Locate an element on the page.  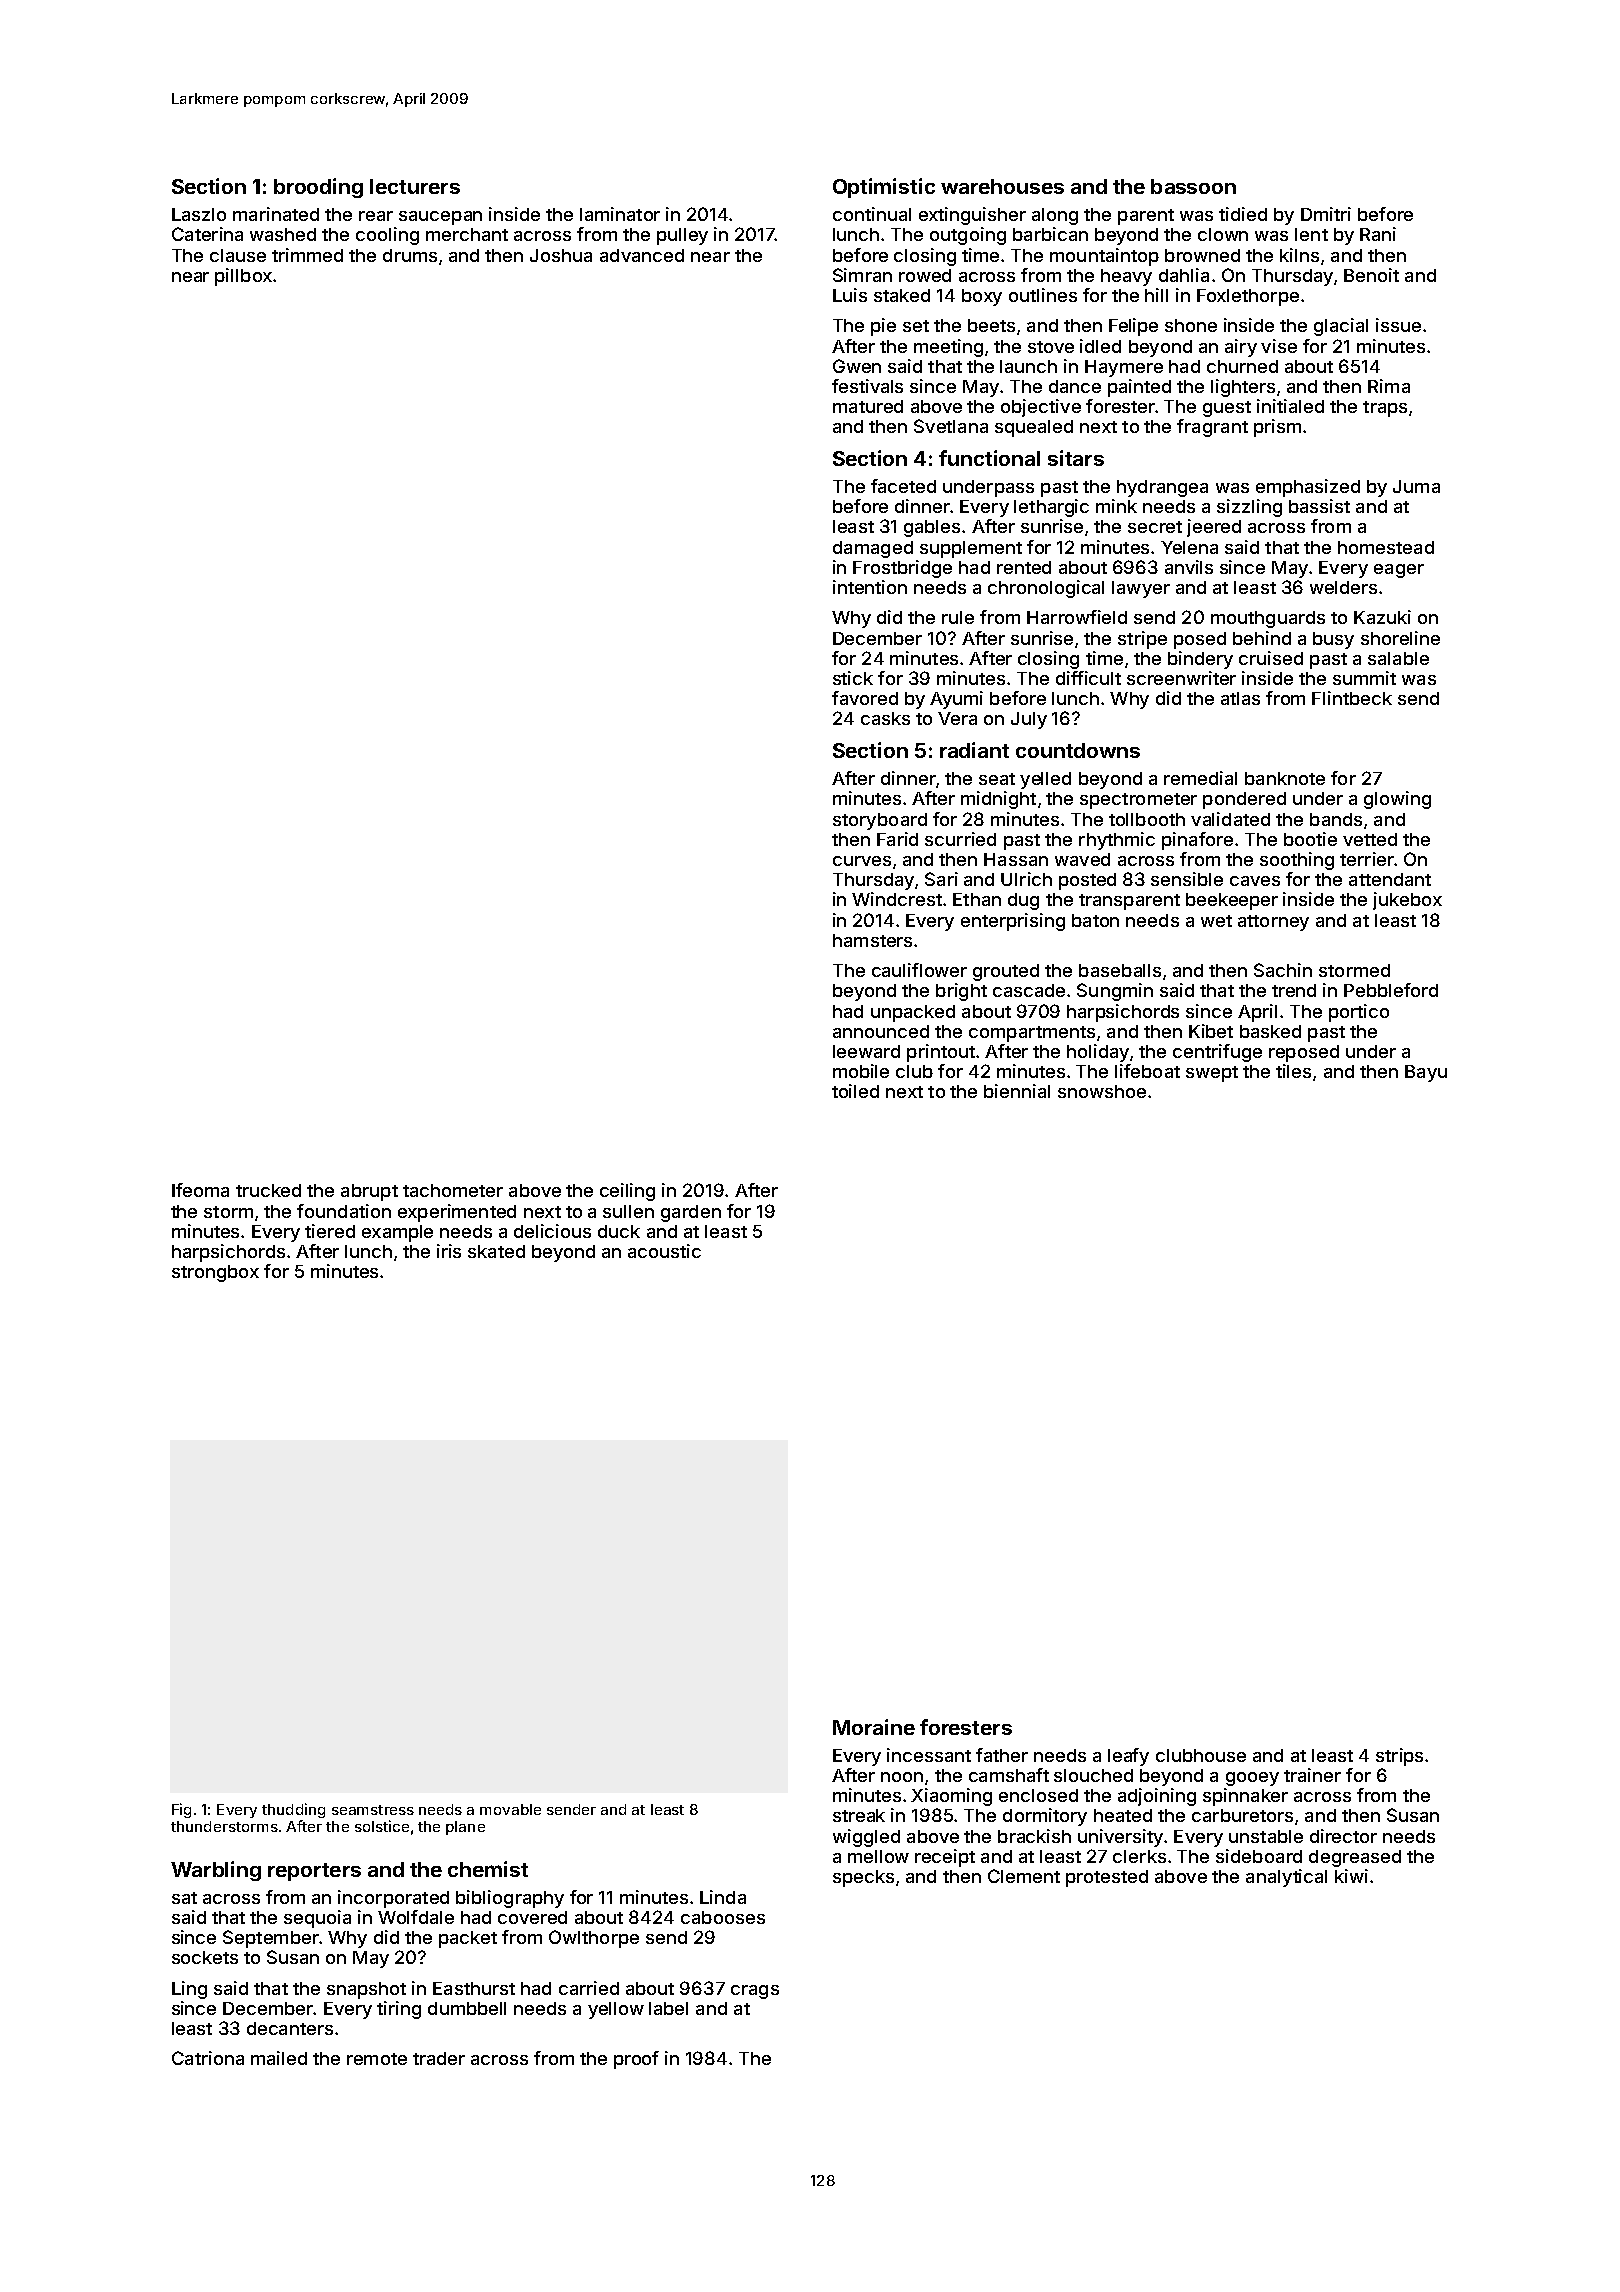
Optimistic is located at coordinates (884, 188).
